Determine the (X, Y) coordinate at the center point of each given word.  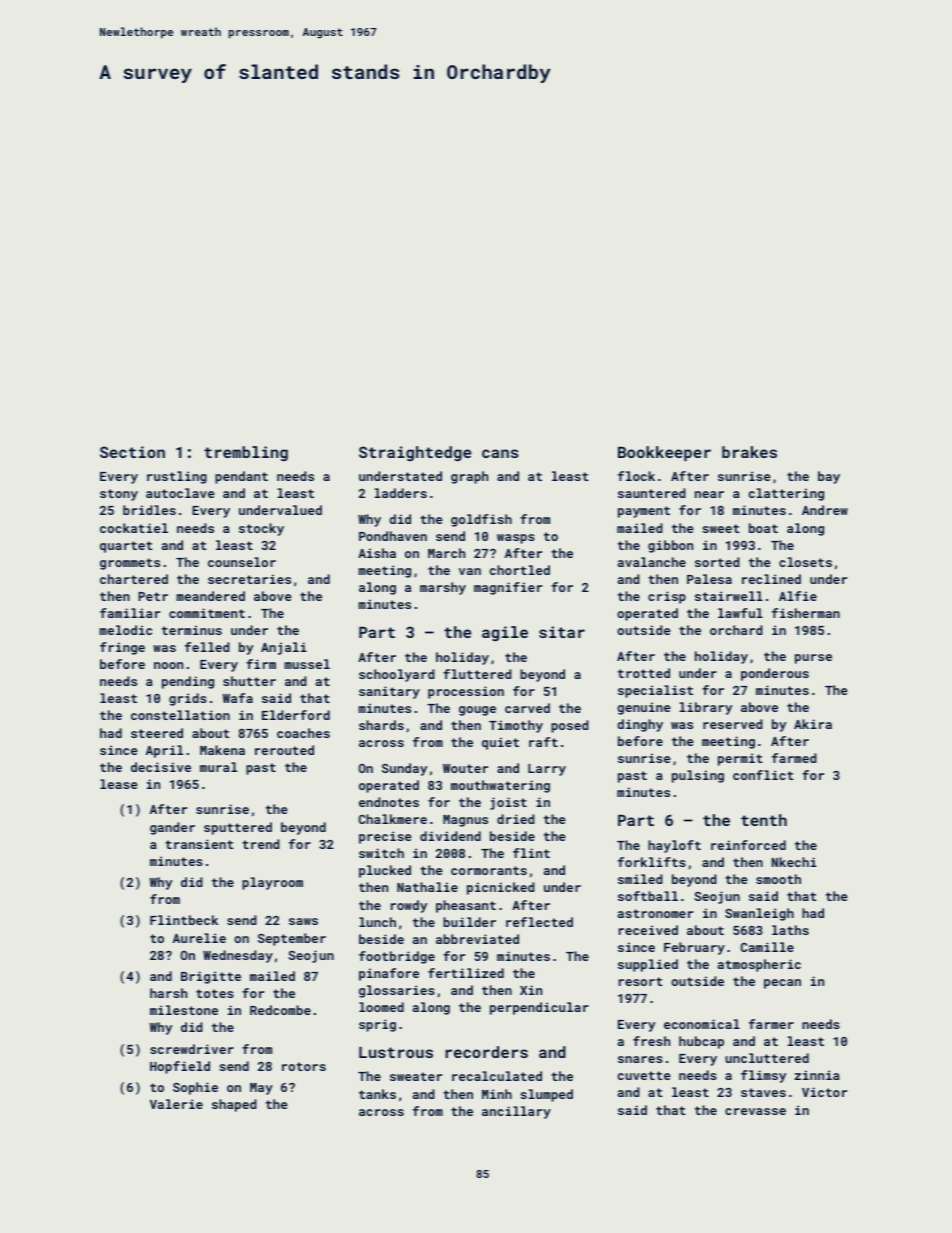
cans (500, 453)
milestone (184, 1010)
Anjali (284, 648)
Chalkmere (392, 819)
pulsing (698, 776)
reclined (771, 579)
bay (829, 477)
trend (261, 844)
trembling (246, 454)
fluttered (477, 674)
